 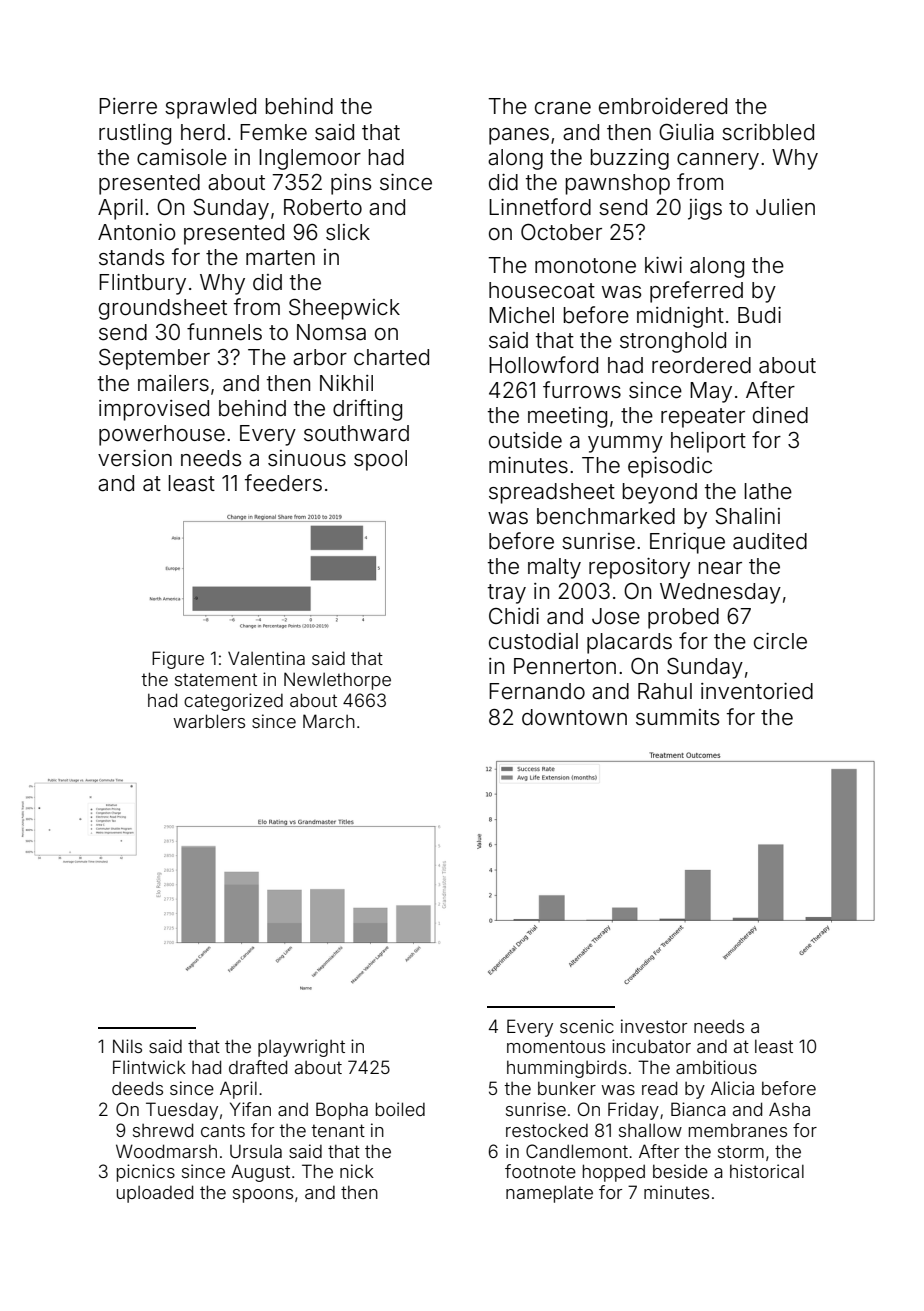 What do you see at coordinates (663, 265) in the screenshot?
I see `kiwi` at bounding box center [663, 265].
